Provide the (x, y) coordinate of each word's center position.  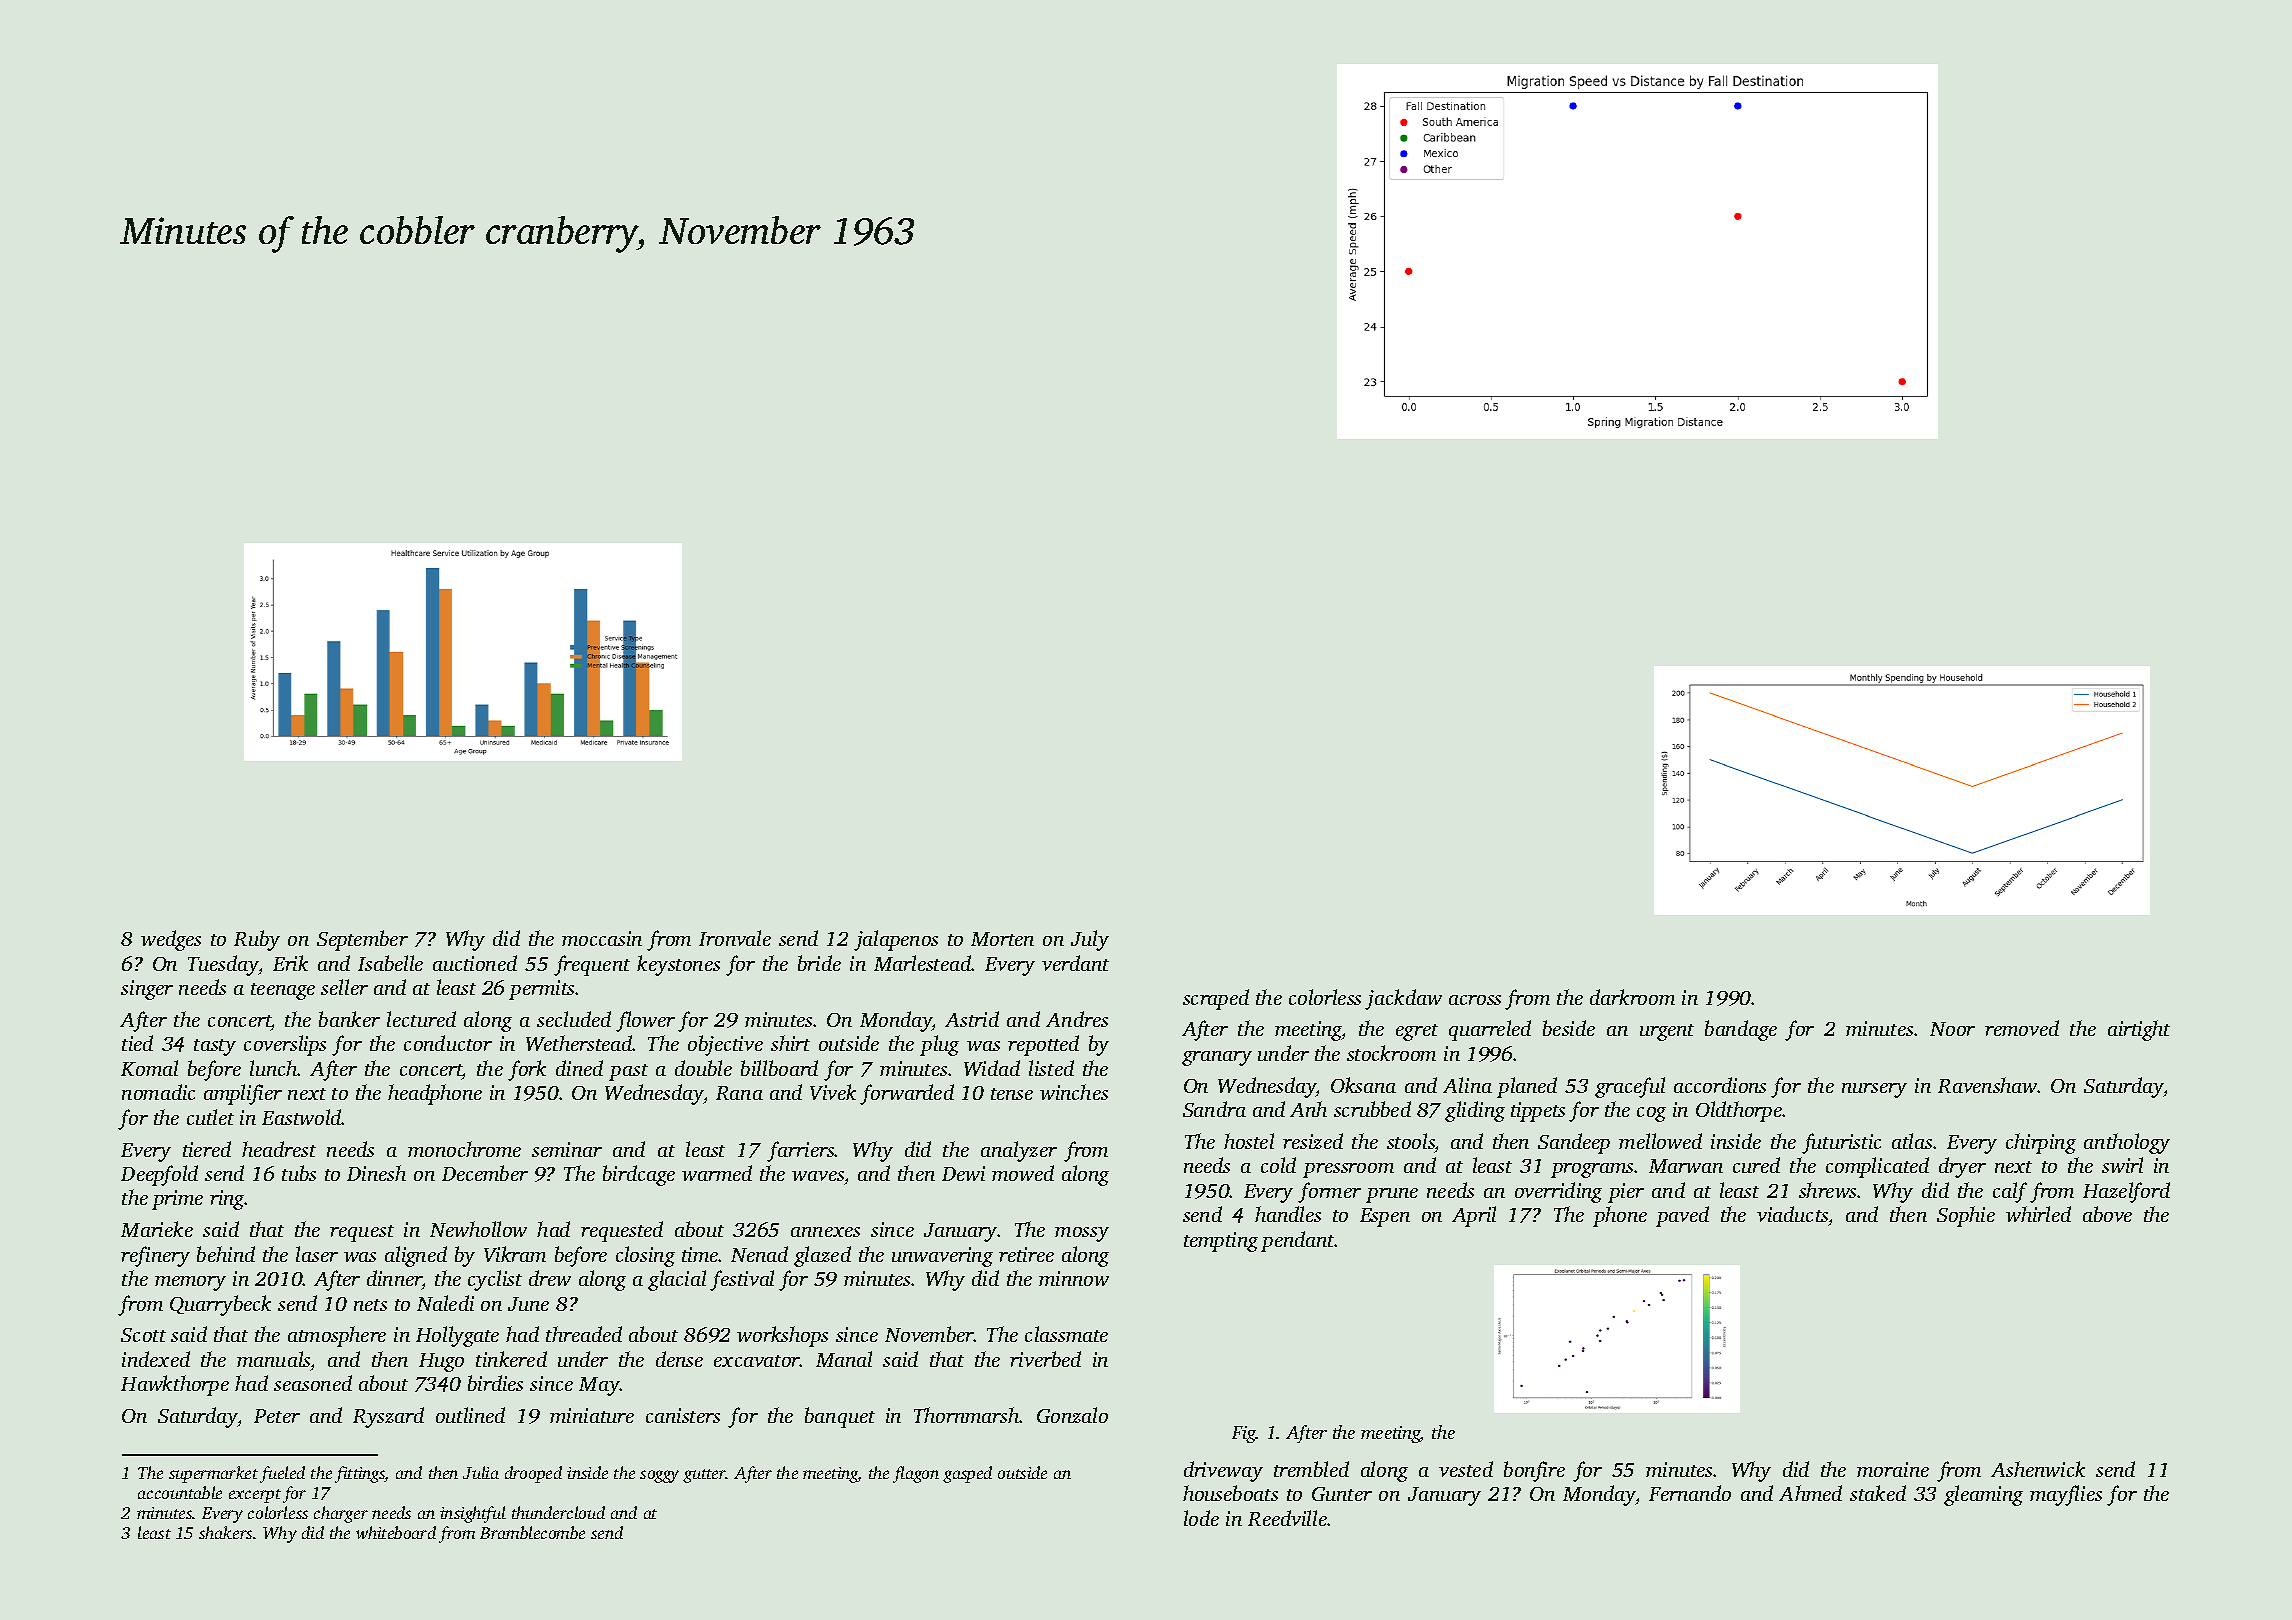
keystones (678, 965)
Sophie (1966, 1216)
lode (1201, 1518)
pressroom (1348, 1170)
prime (177, 1200)
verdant (1075, 963)
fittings (360, 1474)
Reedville (1287, 1518)
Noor (1952, 1029)
